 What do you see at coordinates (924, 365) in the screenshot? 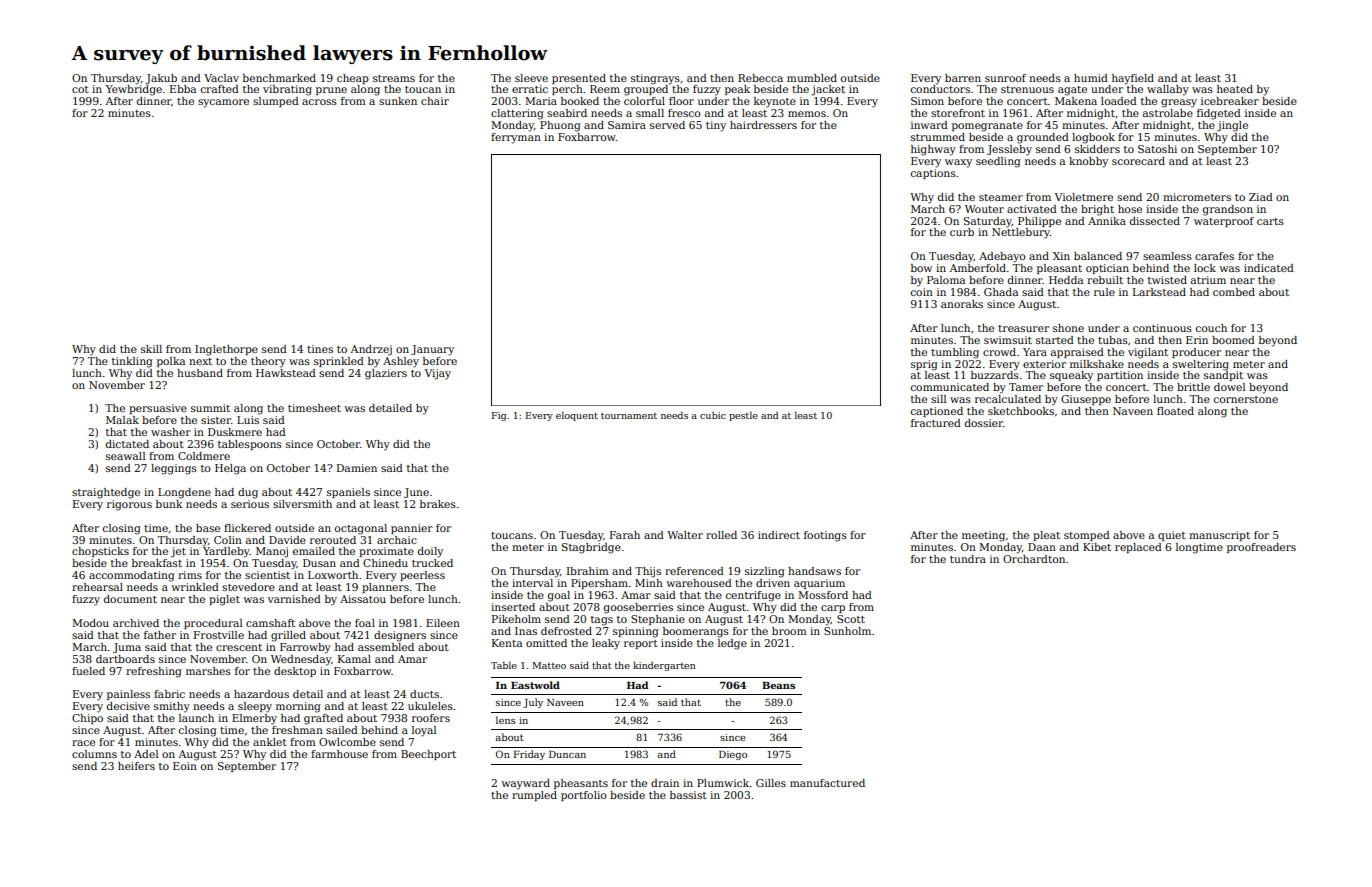
I see `sprig` at bounding box center [924, 365].
